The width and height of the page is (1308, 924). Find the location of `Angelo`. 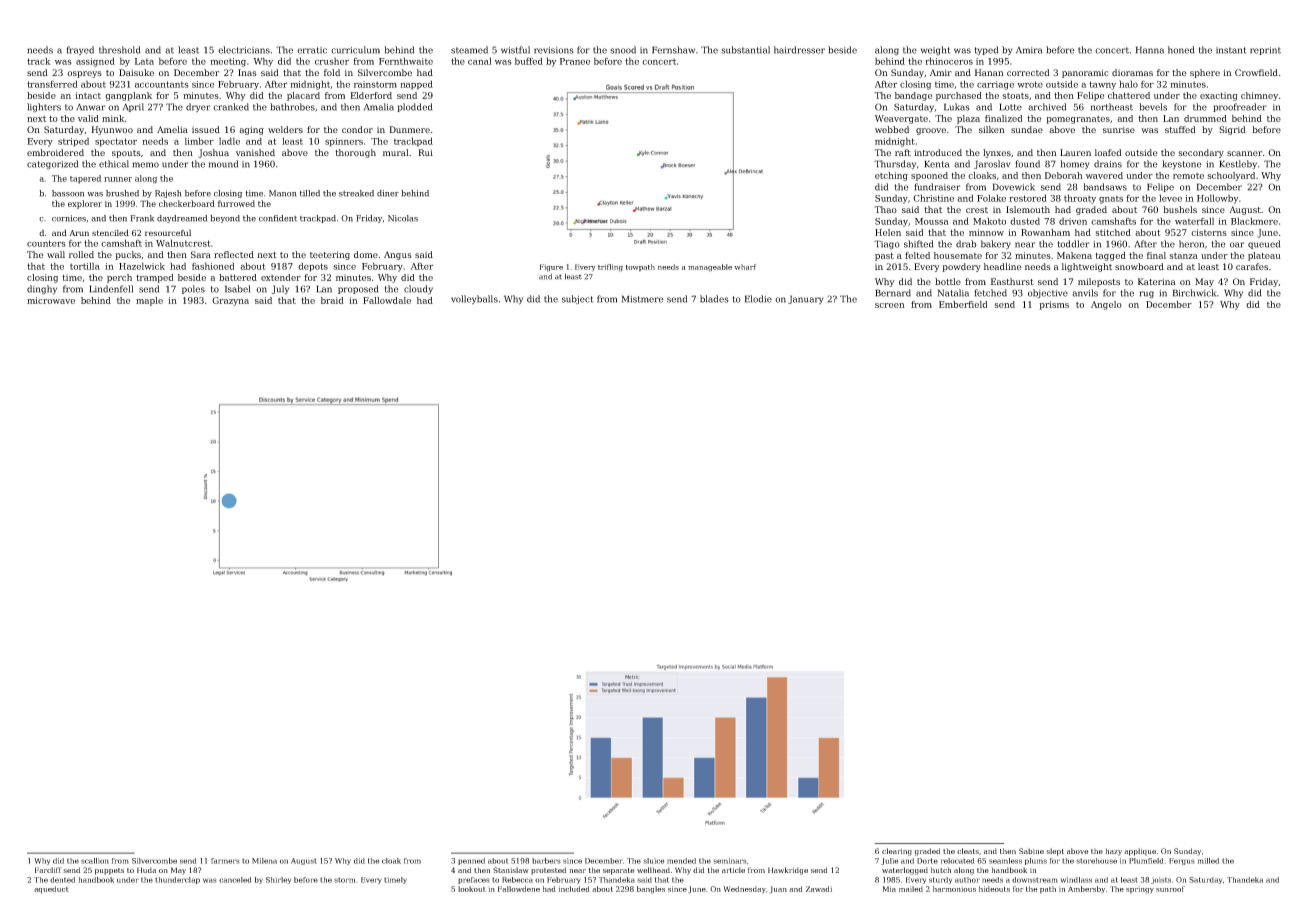

Angelo is located at coordinates (1106, 305).
